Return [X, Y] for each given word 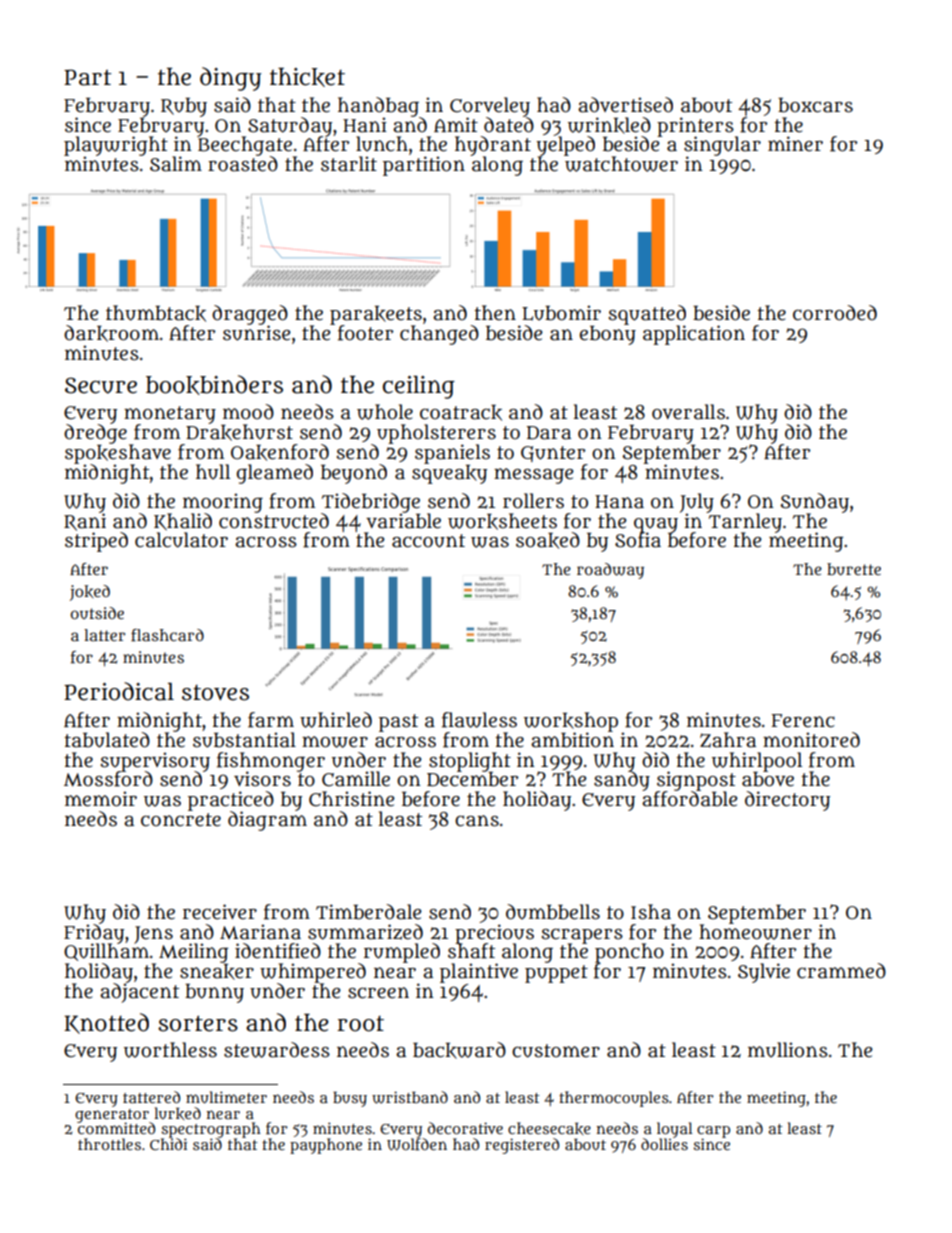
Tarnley [745, 523]
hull [213, 472]
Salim [176, 164]
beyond [354, 474]
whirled [336, 720]
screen [378, 993]
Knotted [106, 1023]
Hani [365, 125]
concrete [181, 820]
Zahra [728, 740]
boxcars [815, 105]
